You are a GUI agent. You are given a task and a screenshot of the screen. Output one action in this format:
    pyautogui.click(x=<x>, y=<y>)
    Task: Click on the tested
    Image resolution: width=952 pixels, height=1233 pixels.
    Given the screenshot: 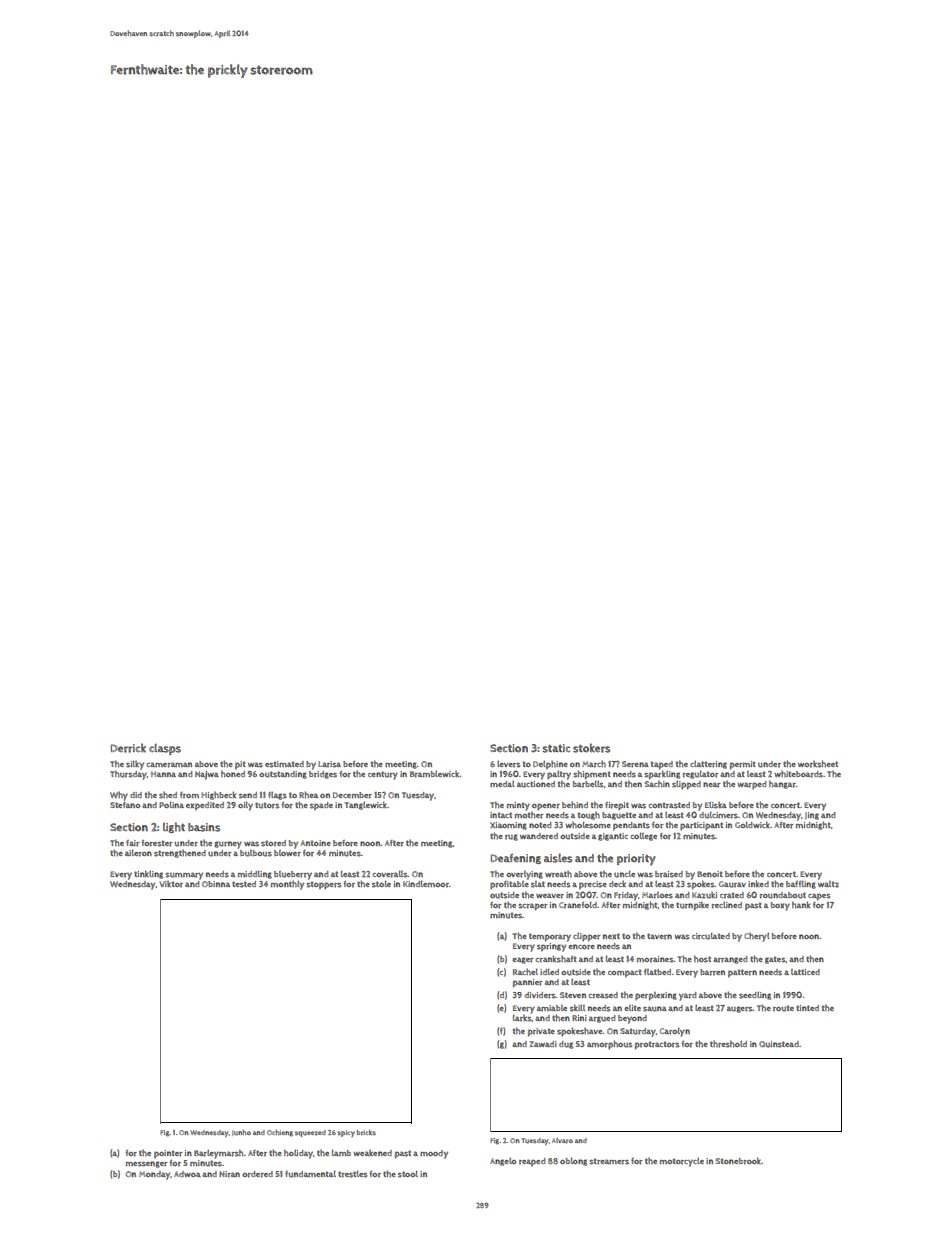 What is the action you would take?
    pyautogui.click(x=244, y=884)
